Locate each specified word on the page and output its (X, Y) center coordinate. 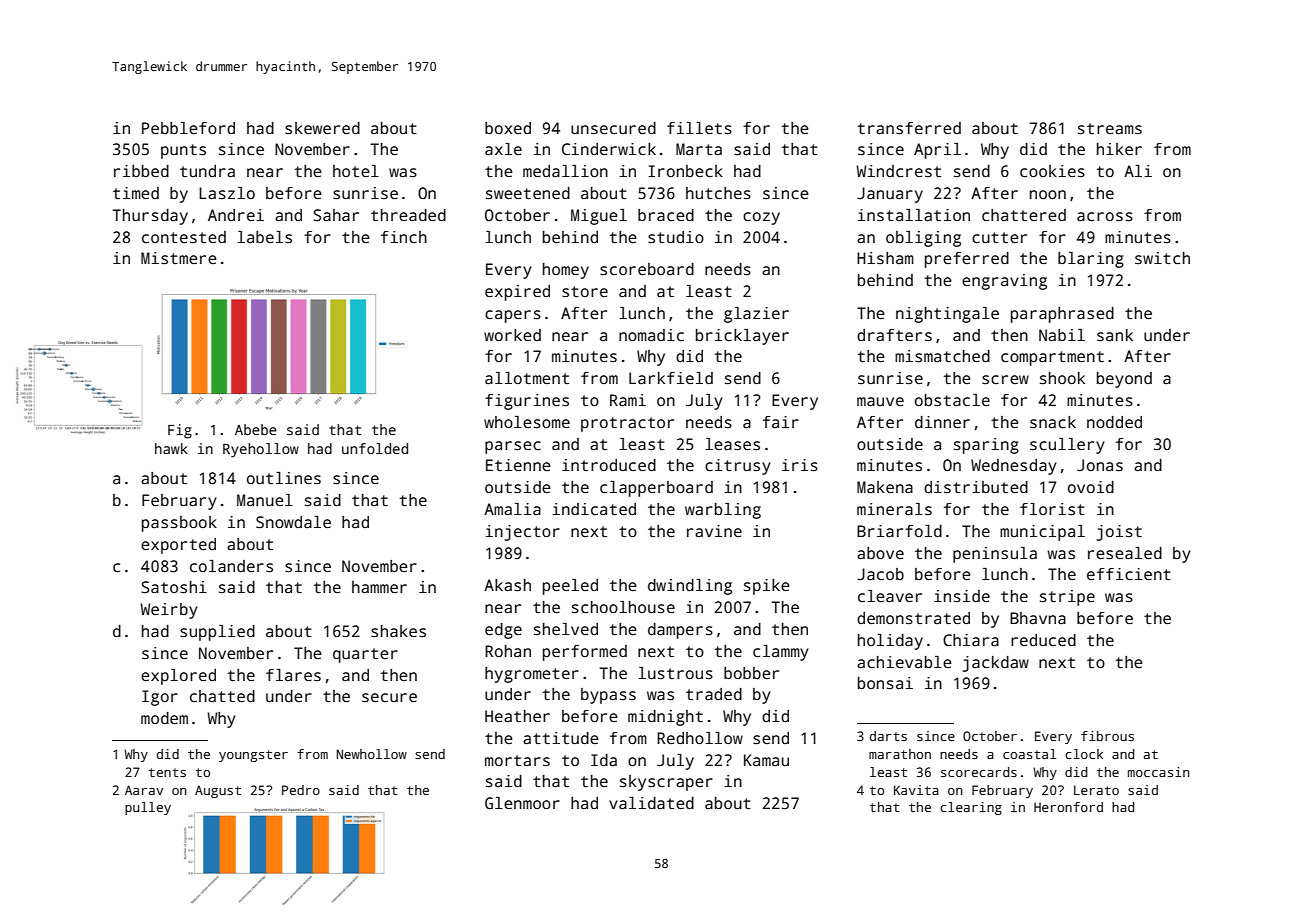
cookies (1052, 171)
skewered (322, 128)
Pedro (301, 790)
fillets (699, 128)
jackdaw (996, 664)
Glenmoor (522, 803)
